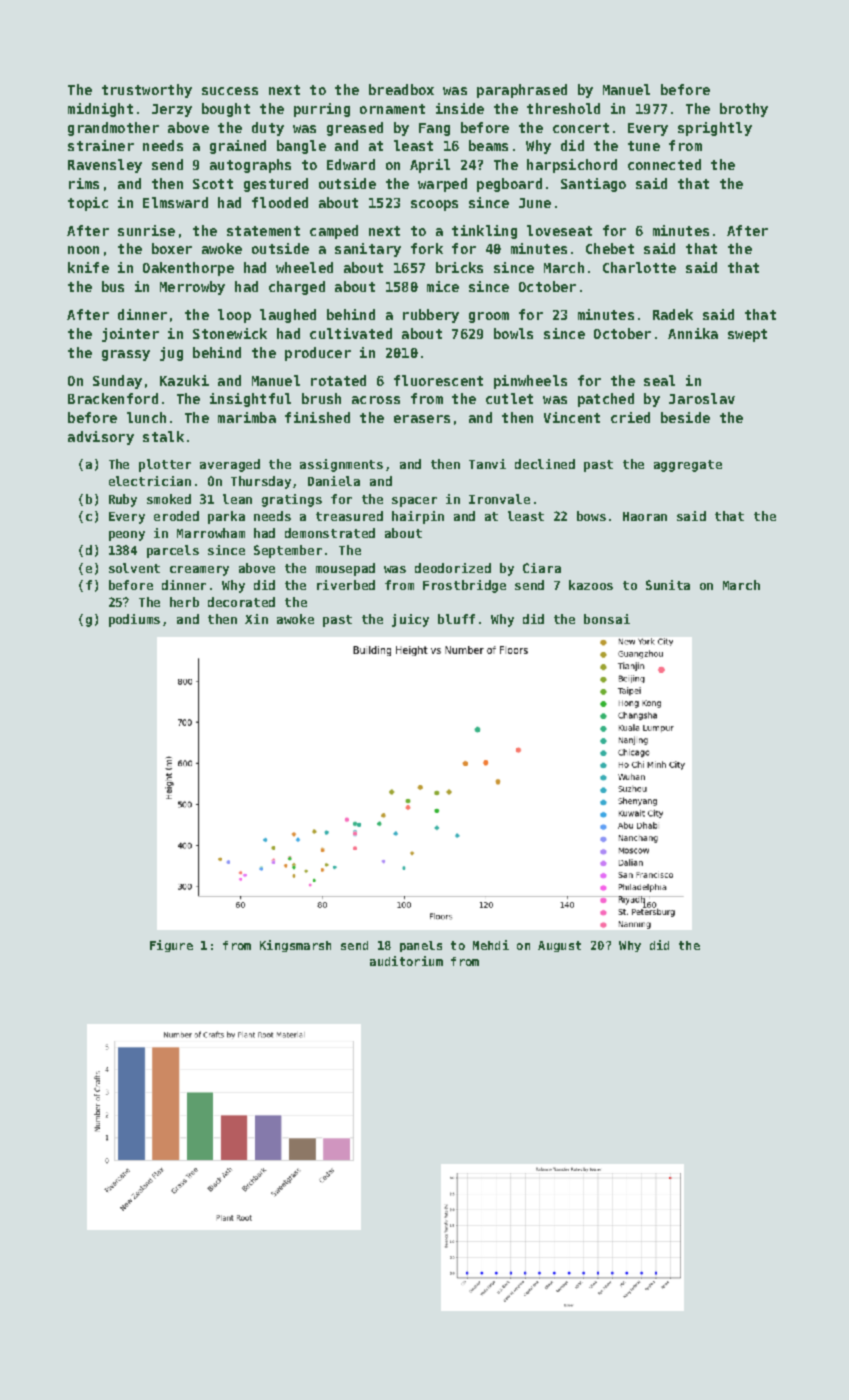 The height and width of the screenshot is (1400, 849). What do you see at coordinates (171, 946) in the screenshot?
I see `Figure` at bounding box center [171, 946].
